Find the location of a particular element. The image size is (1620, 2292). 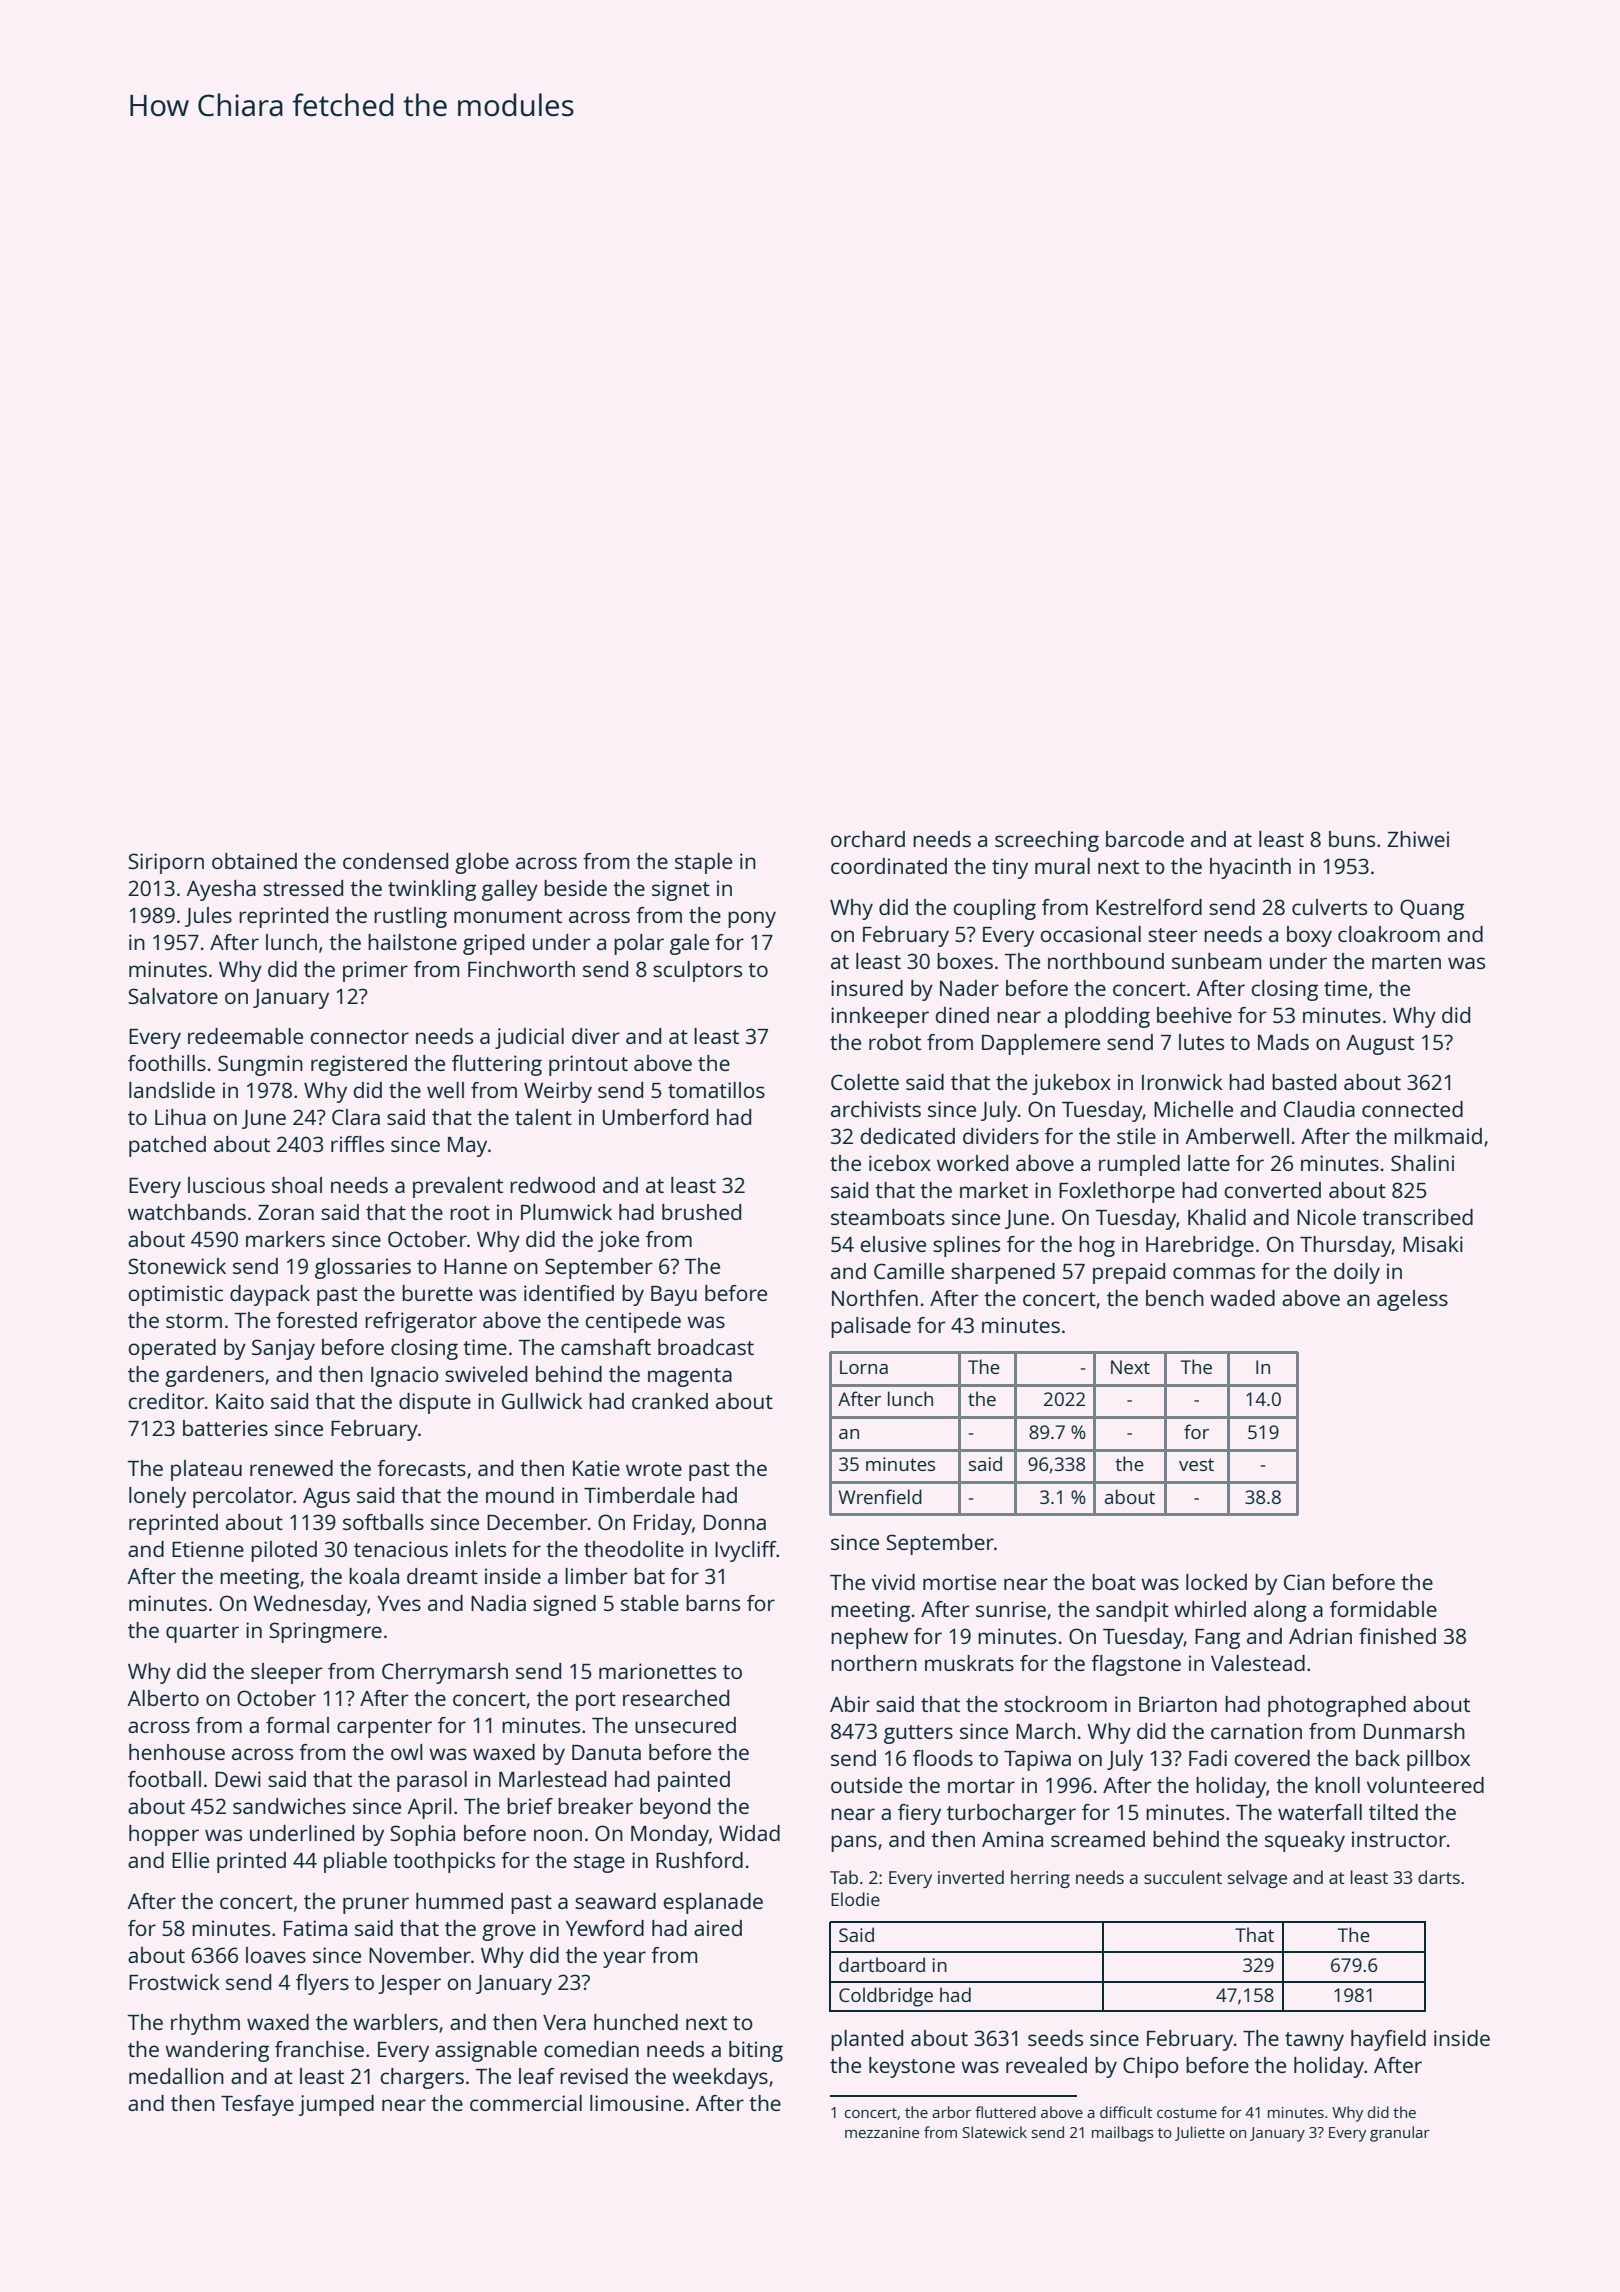

buns is located at coordinates (1352, 839).
